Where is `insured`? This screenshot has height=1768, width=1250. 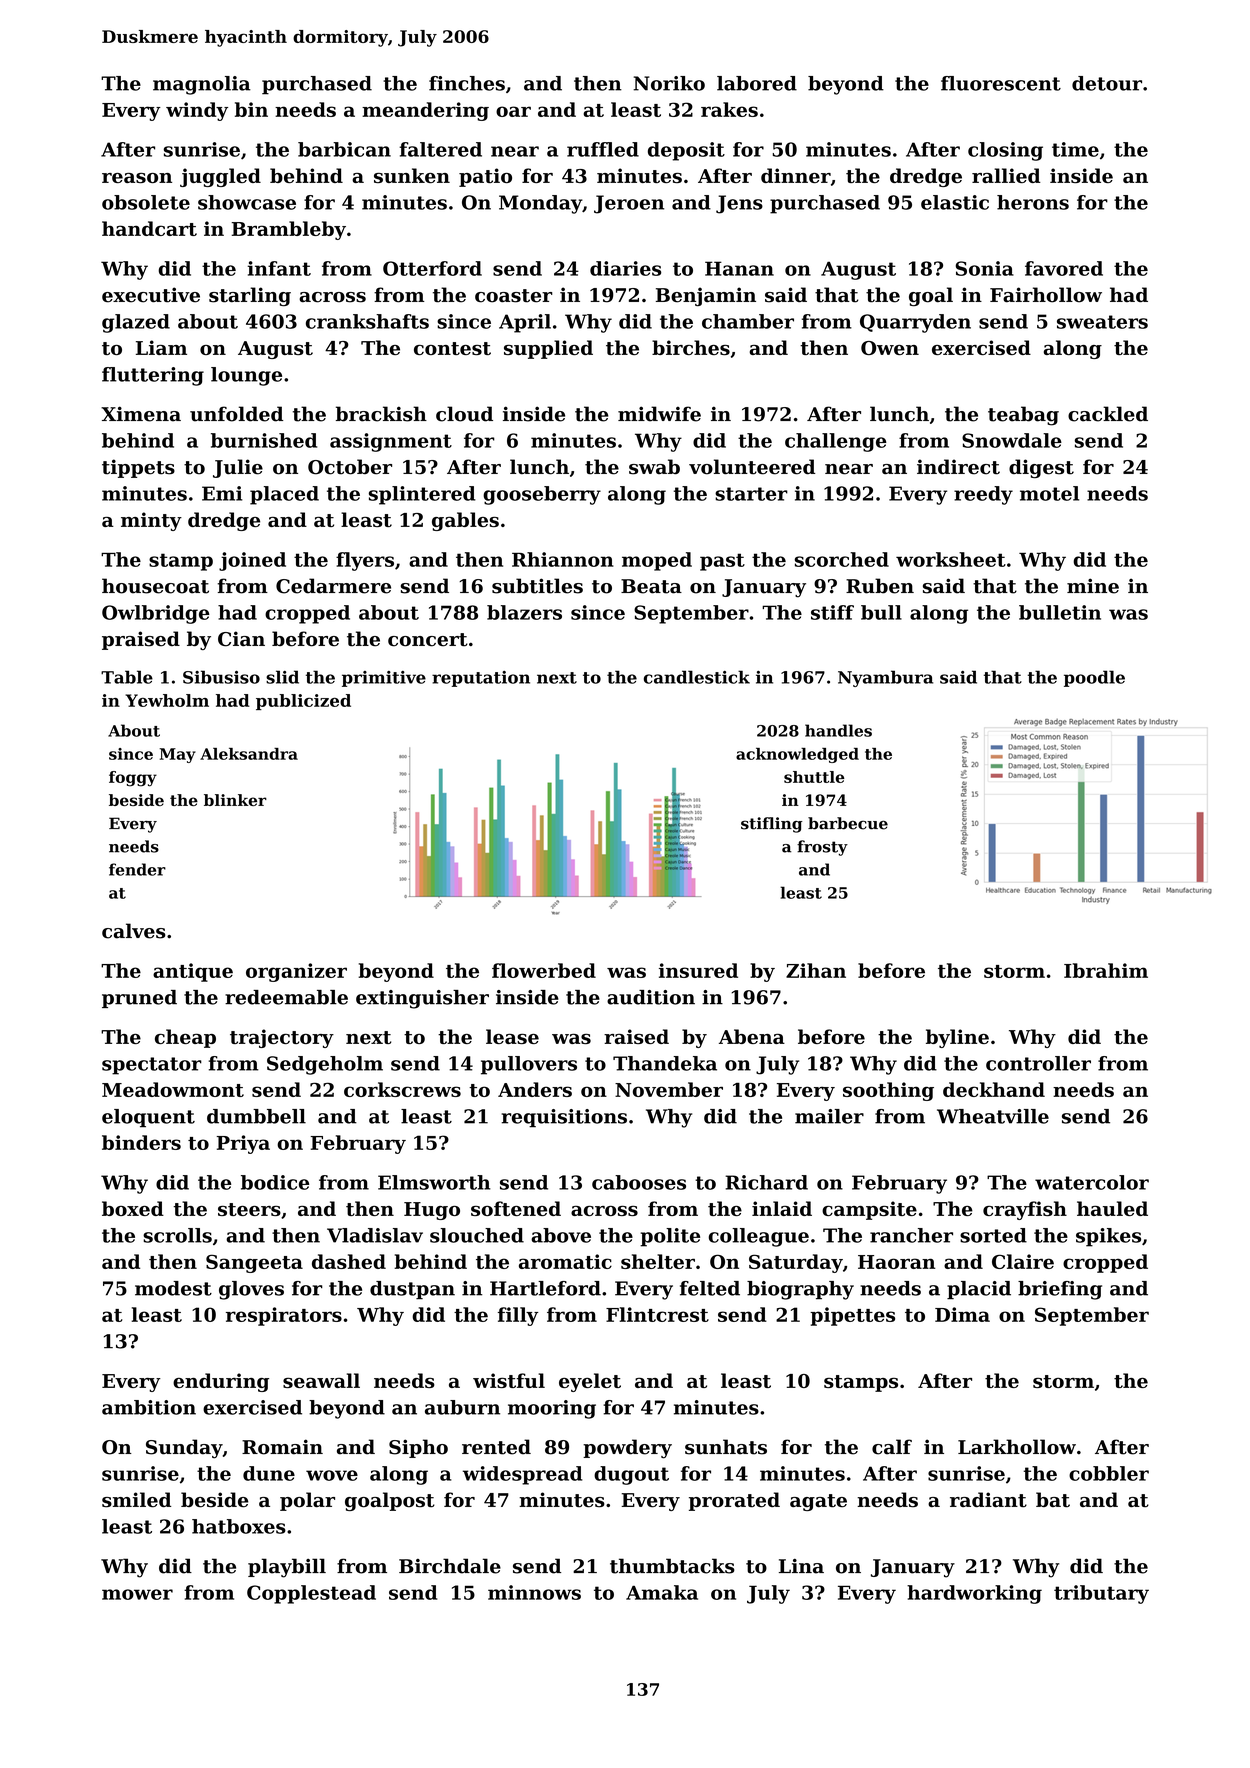 insured is located at coordinates (698, 970).
